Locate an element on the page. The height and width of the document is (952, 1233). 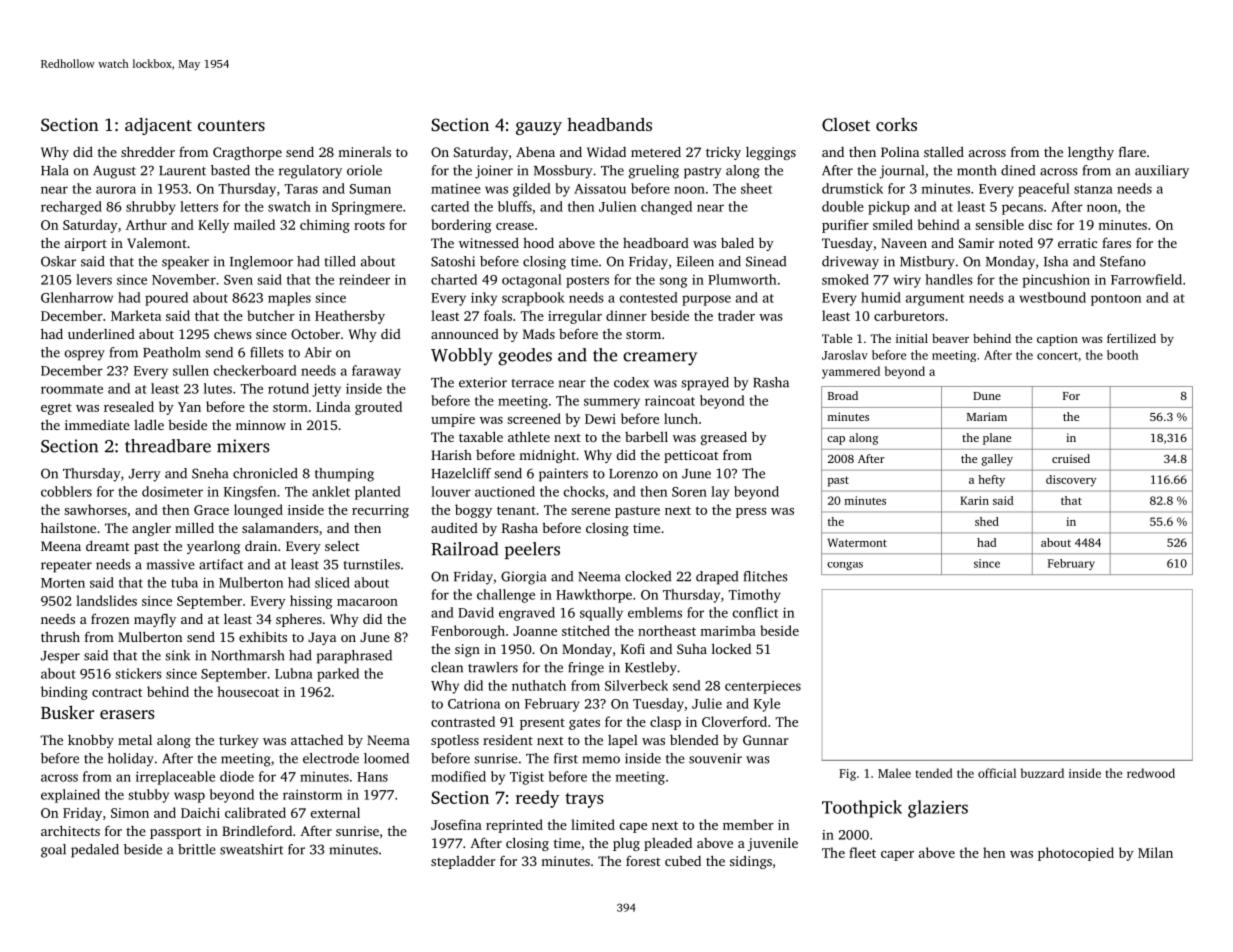
gauzy is located at coordinates (539, 128).
